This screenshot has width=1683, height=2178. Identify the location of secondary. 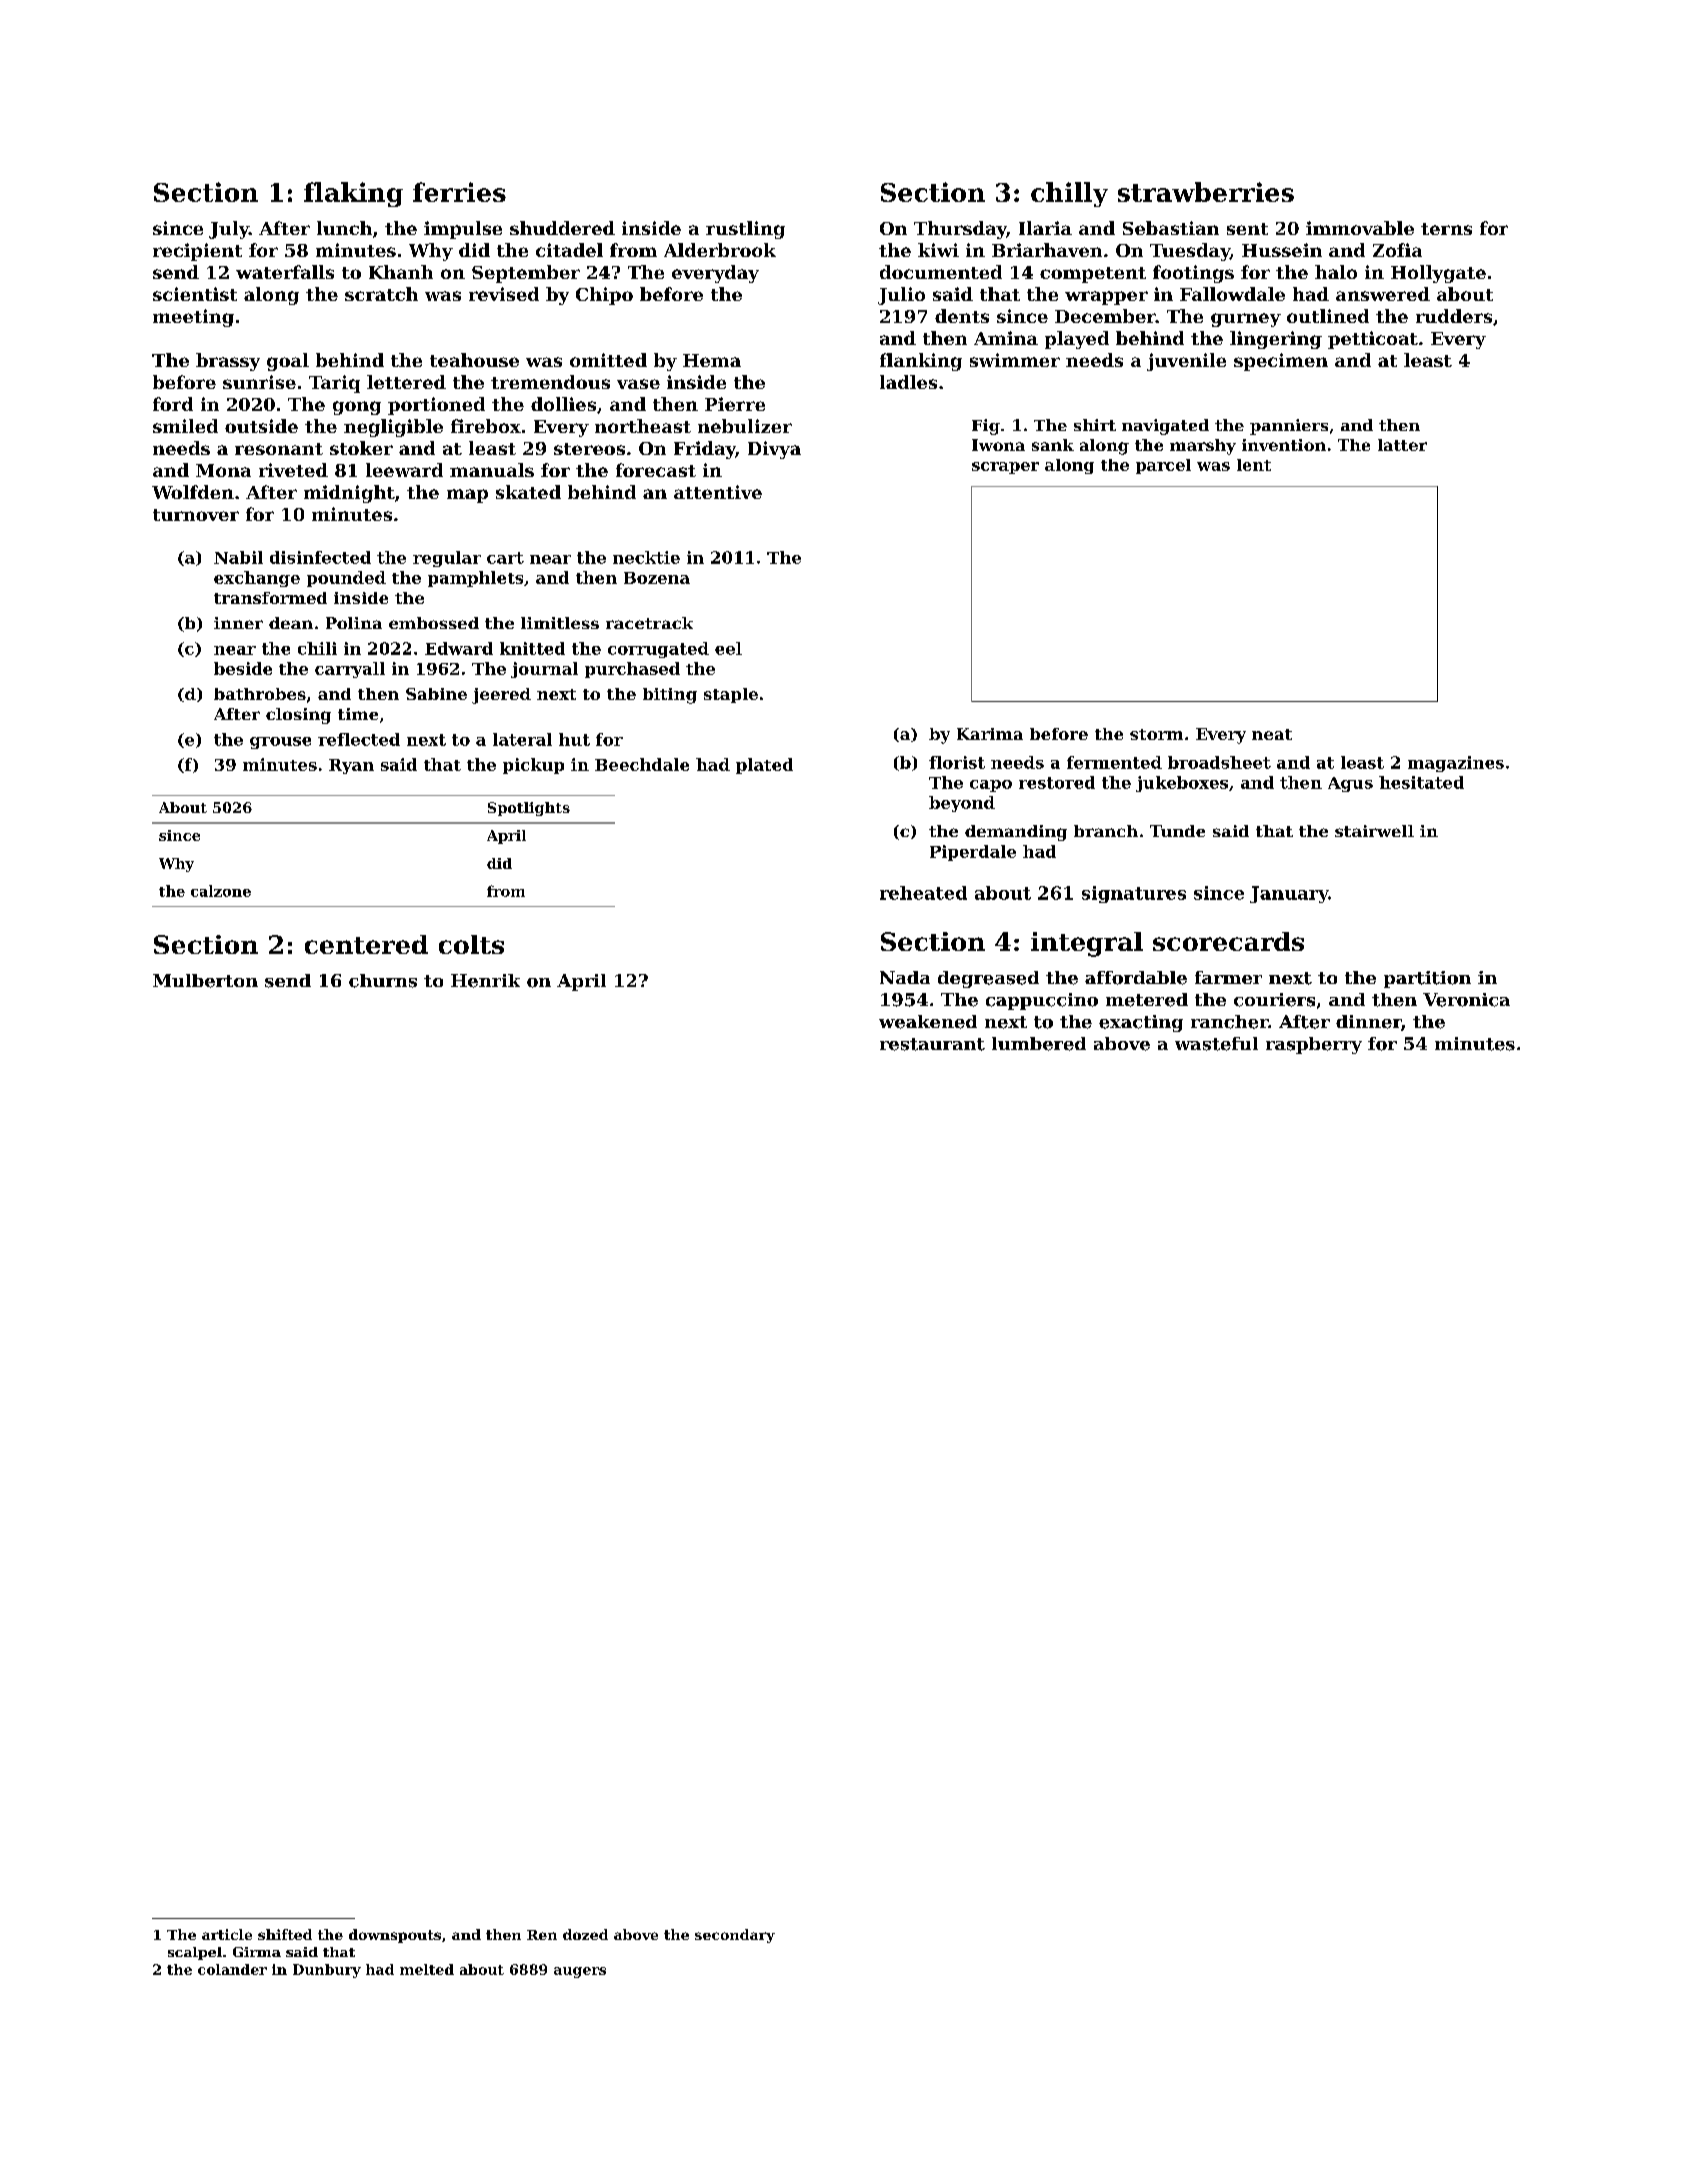
(735, 1936).
